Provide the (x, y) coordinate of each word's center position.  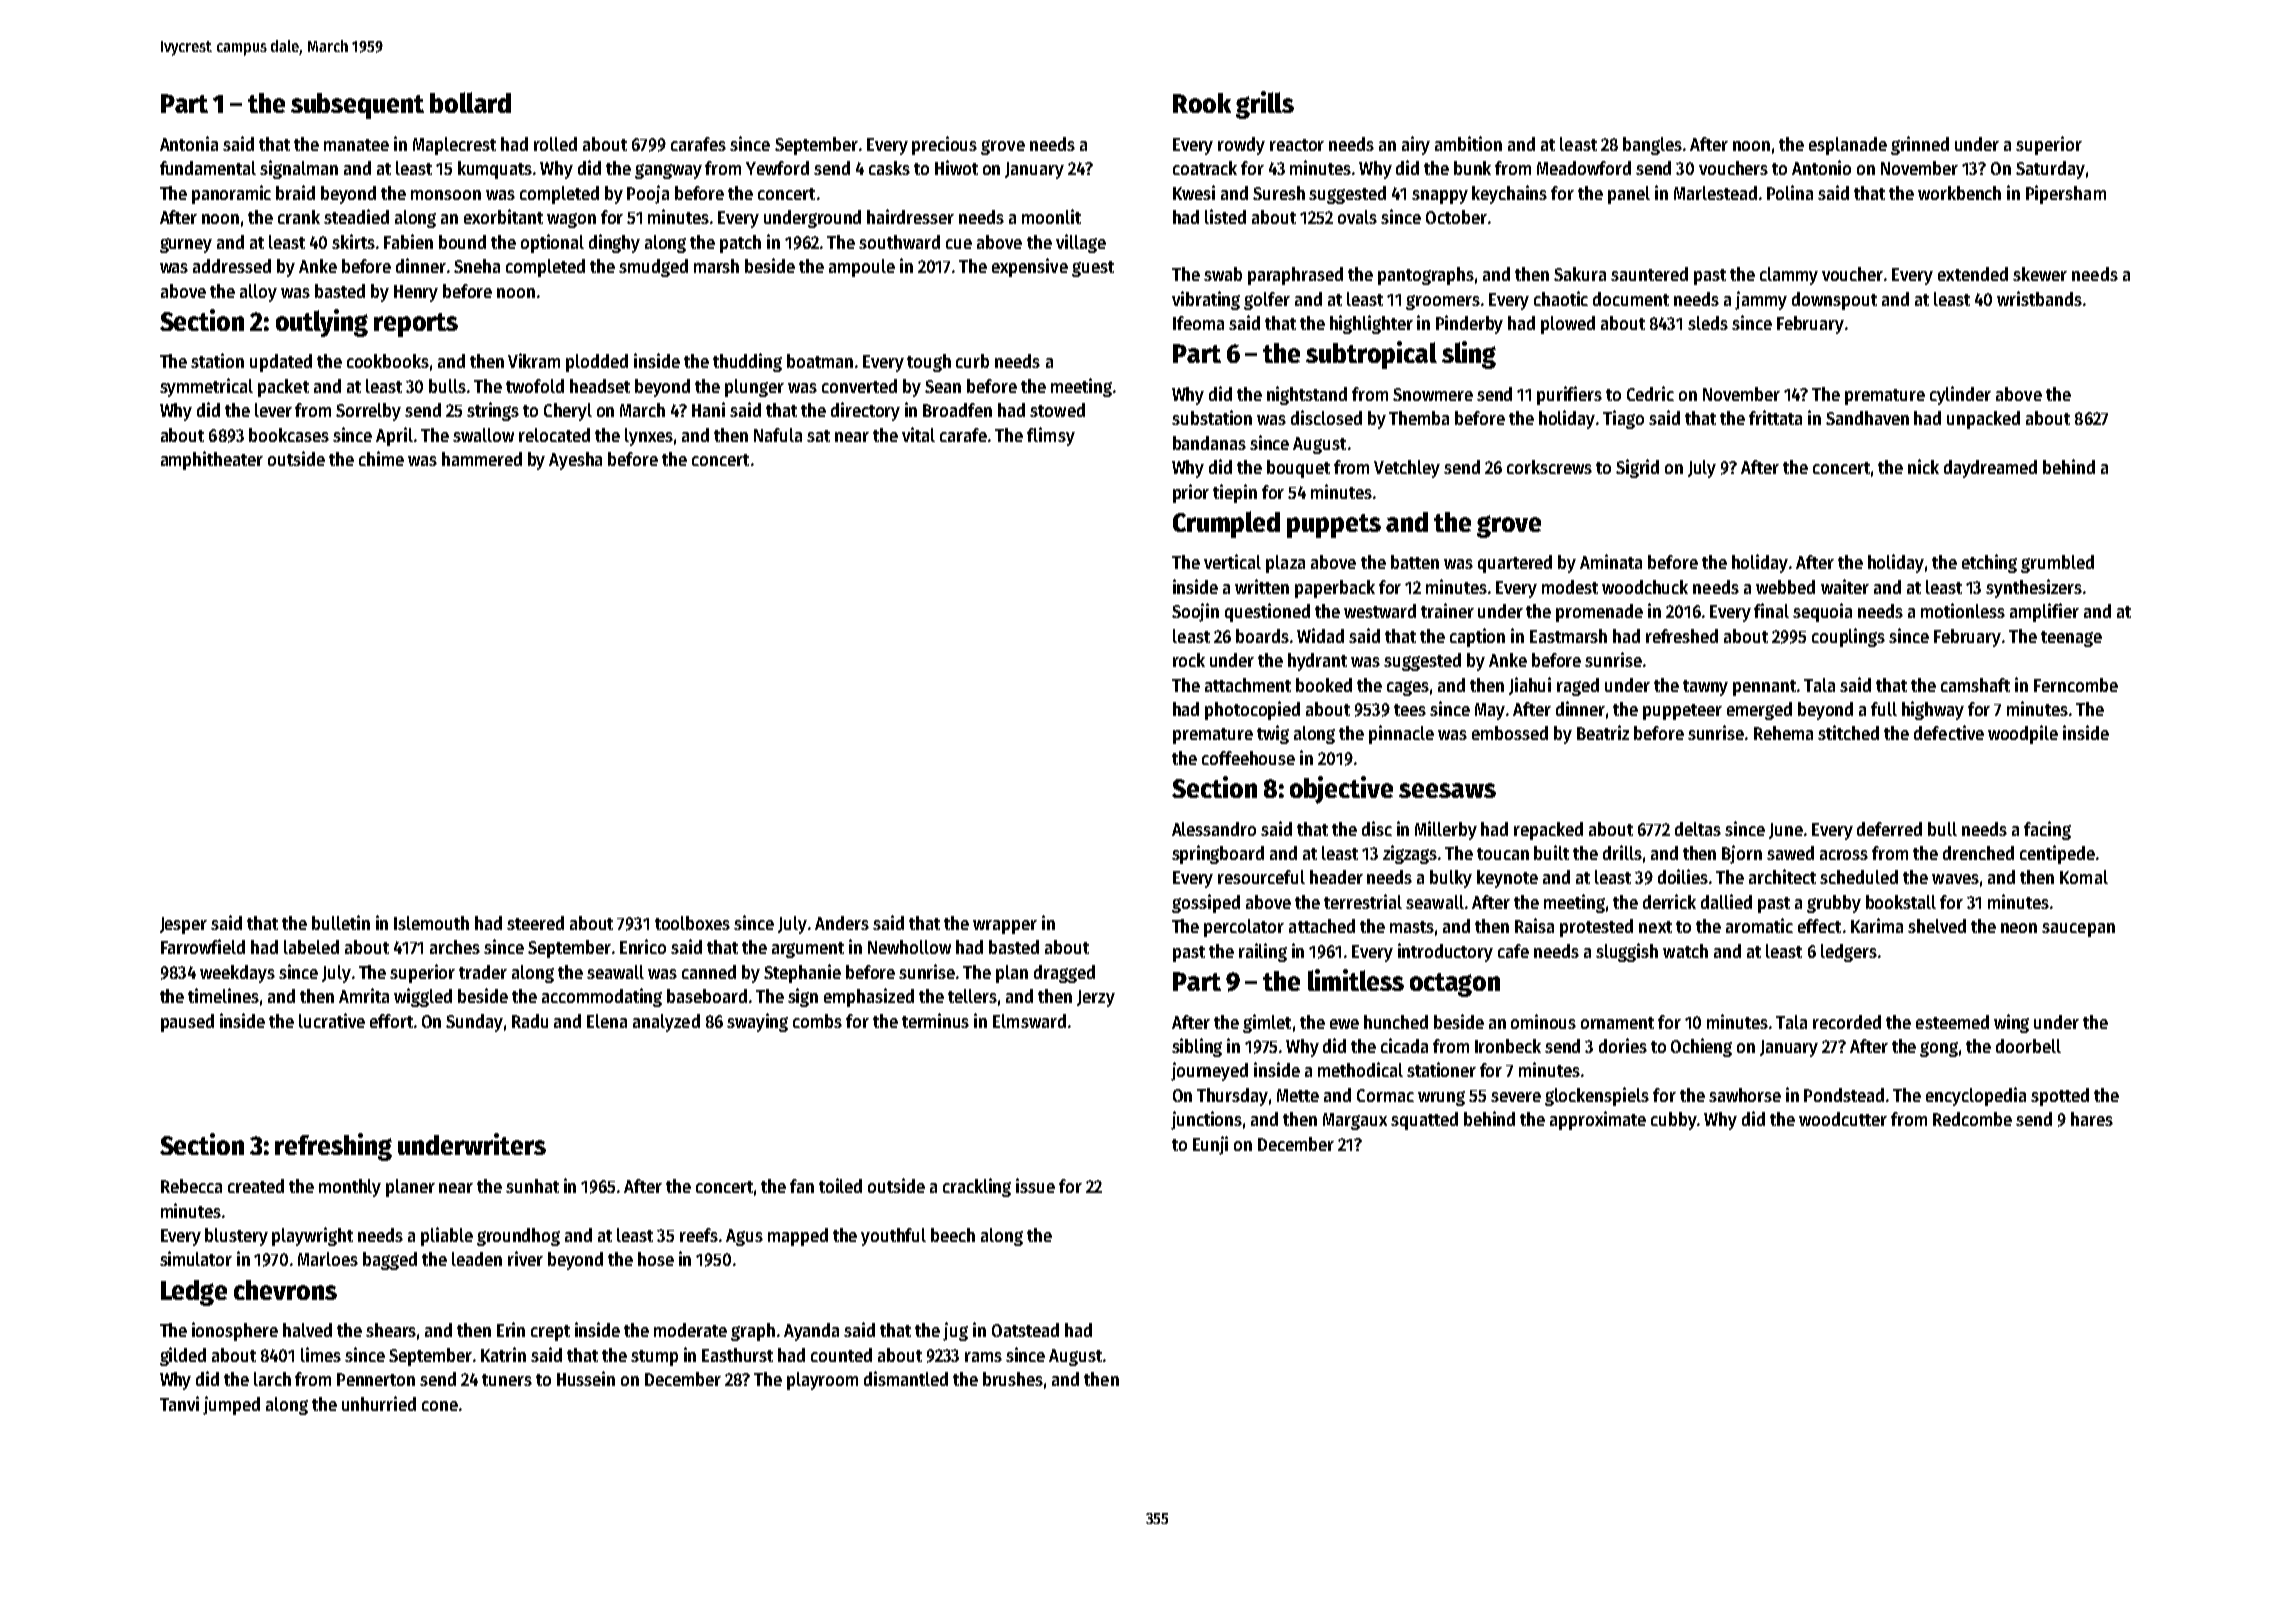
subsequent (357, 106)
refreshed (1682, 636)
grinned (1920, 145)
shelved (1937, 926)
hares (2092, 1119)
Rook (1202, 103)
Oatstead (1025, 1330)
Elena (607, 1021)
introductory (1445, 952)
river (525, 1258)
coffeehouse (1248, 758)
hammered (482, 459)
